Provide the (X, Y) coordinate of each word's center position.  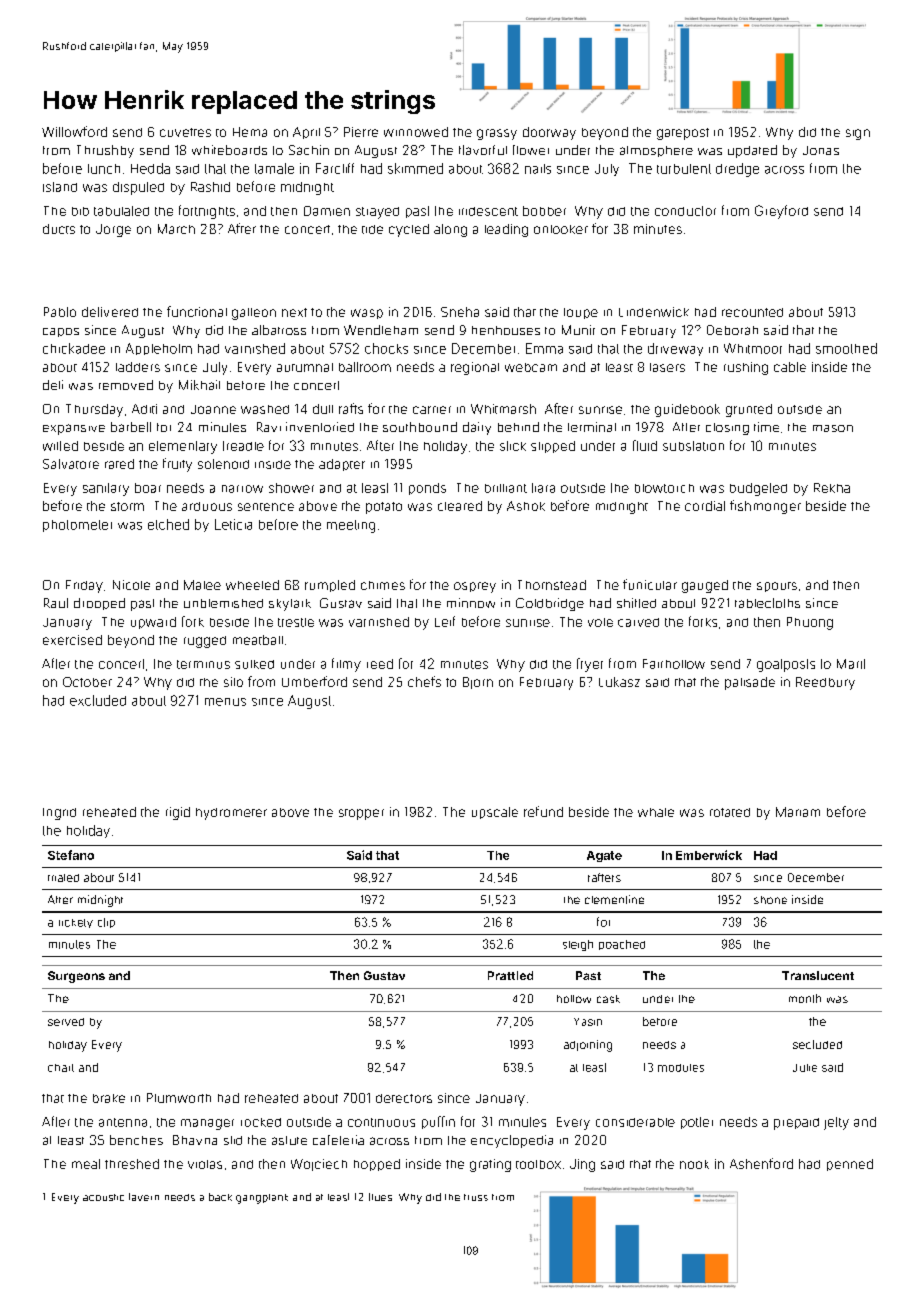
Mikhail (199, 385)
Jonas (821, 150)
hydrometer (231, 814)
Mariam (798, 812)
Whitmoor (753, 348)
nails (538, 169)
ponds (427, 489)
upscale (495, 813)
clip (106, 923)
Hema (250, 132)
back (220, 1197)
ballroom (365, 367)
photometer (77, 526)
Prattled (510, 975)
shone (770, 900)
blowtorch (664, 488)
